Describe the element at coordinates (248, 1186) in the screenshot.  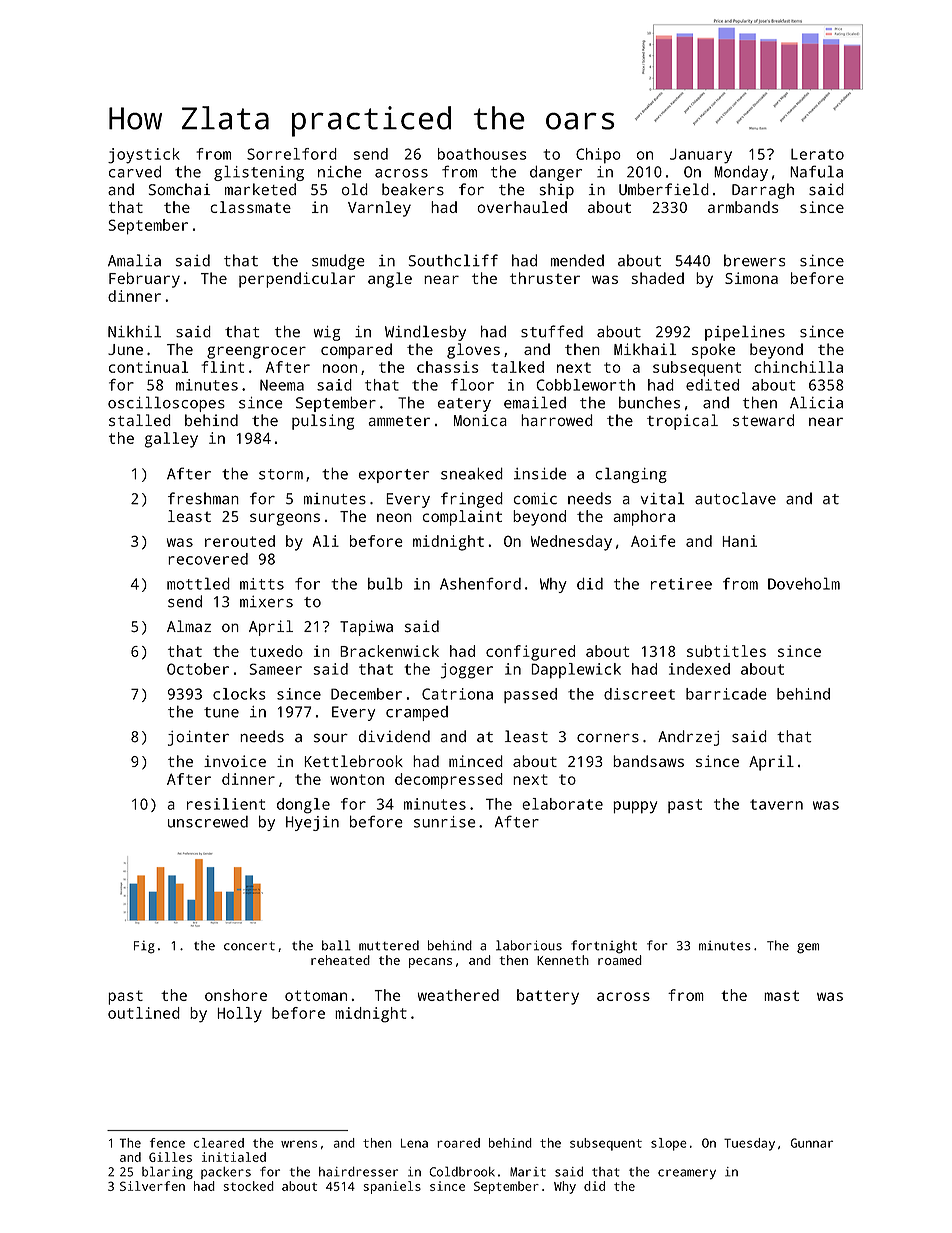
I see `stocked` at that location.
